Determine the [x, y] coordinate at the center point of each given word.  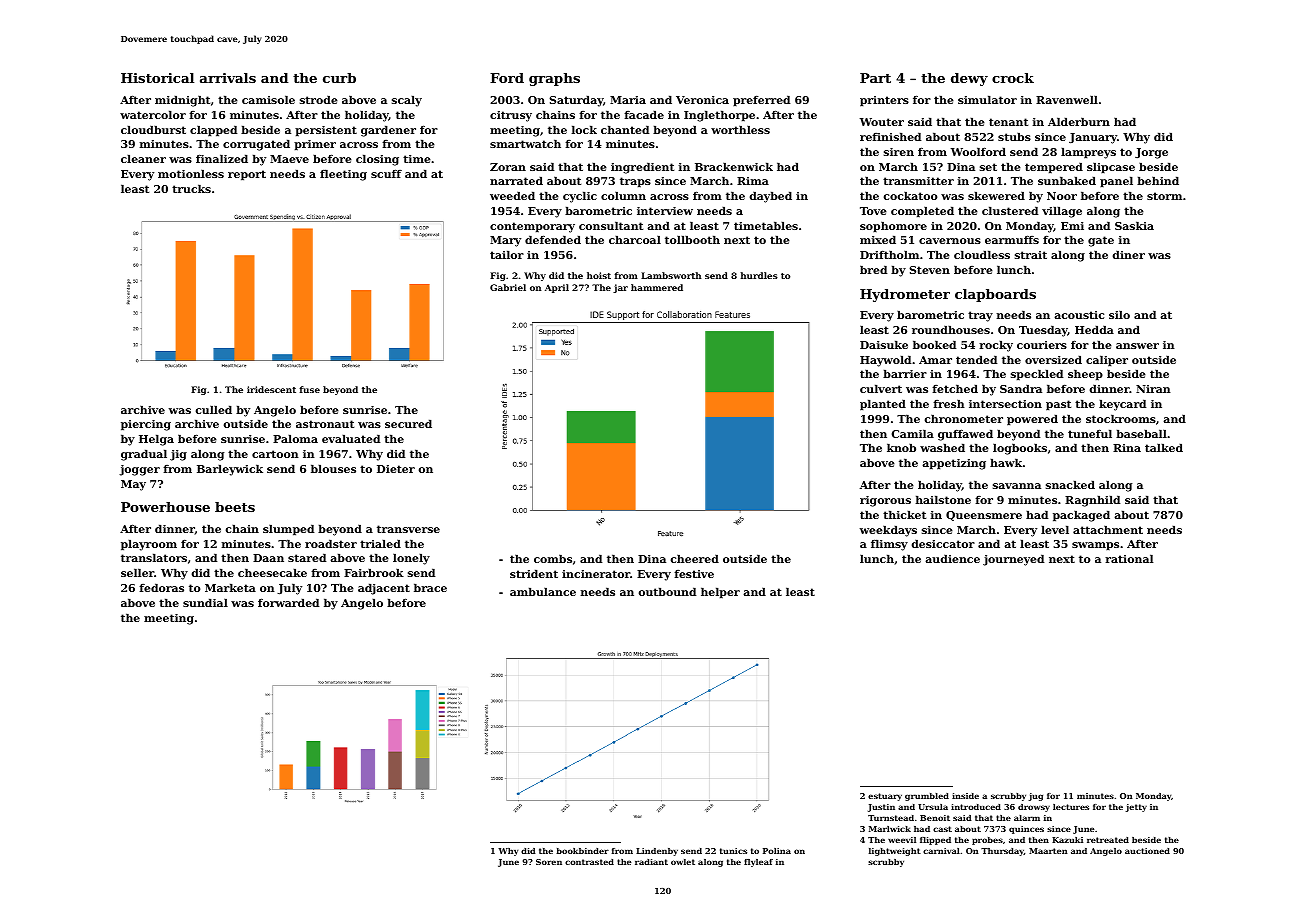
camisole [268, 99]
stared [307, 557]
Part [875, 78]
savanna [1017, 486]
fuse [310, 389]
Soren [549, 862]
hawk [1006, 462]
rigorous [885, 501]
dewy [969, 79]
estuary [885, 797]
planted [883, 405]
